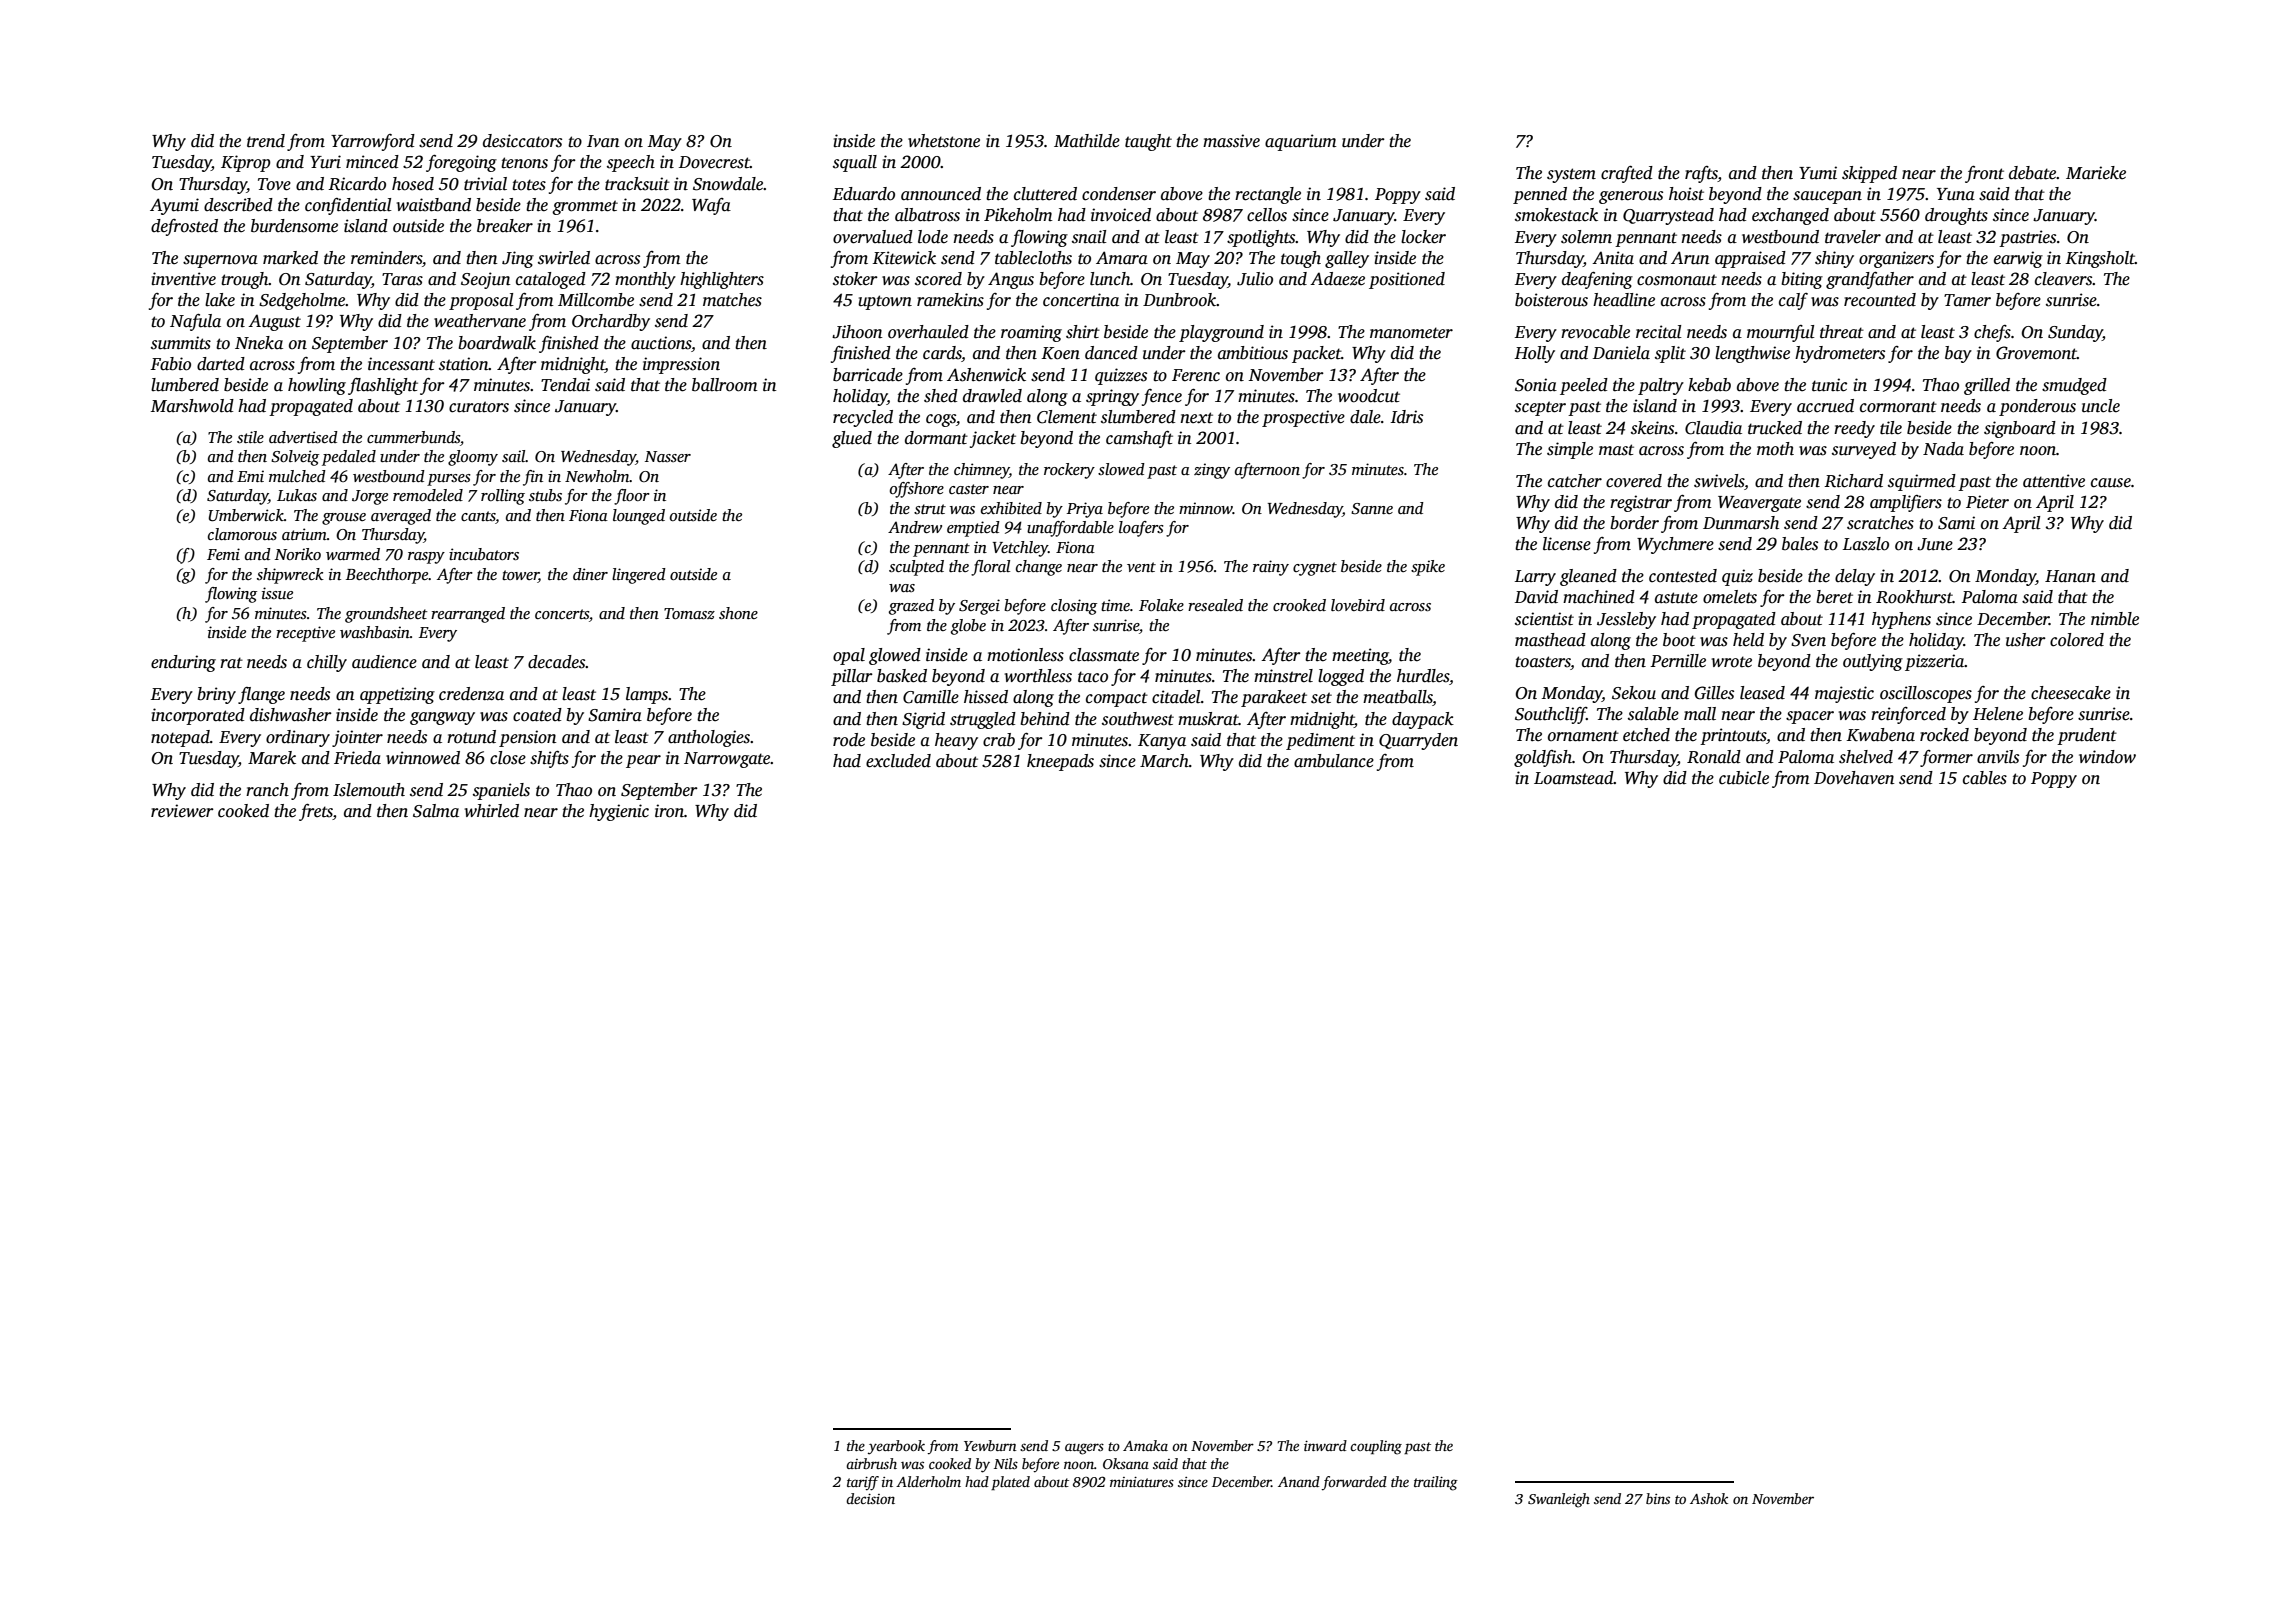 The image size is (2292, 1620). Describe the element at coordinates (870, 1498) in the screenshot. I see `decision` at that location.
